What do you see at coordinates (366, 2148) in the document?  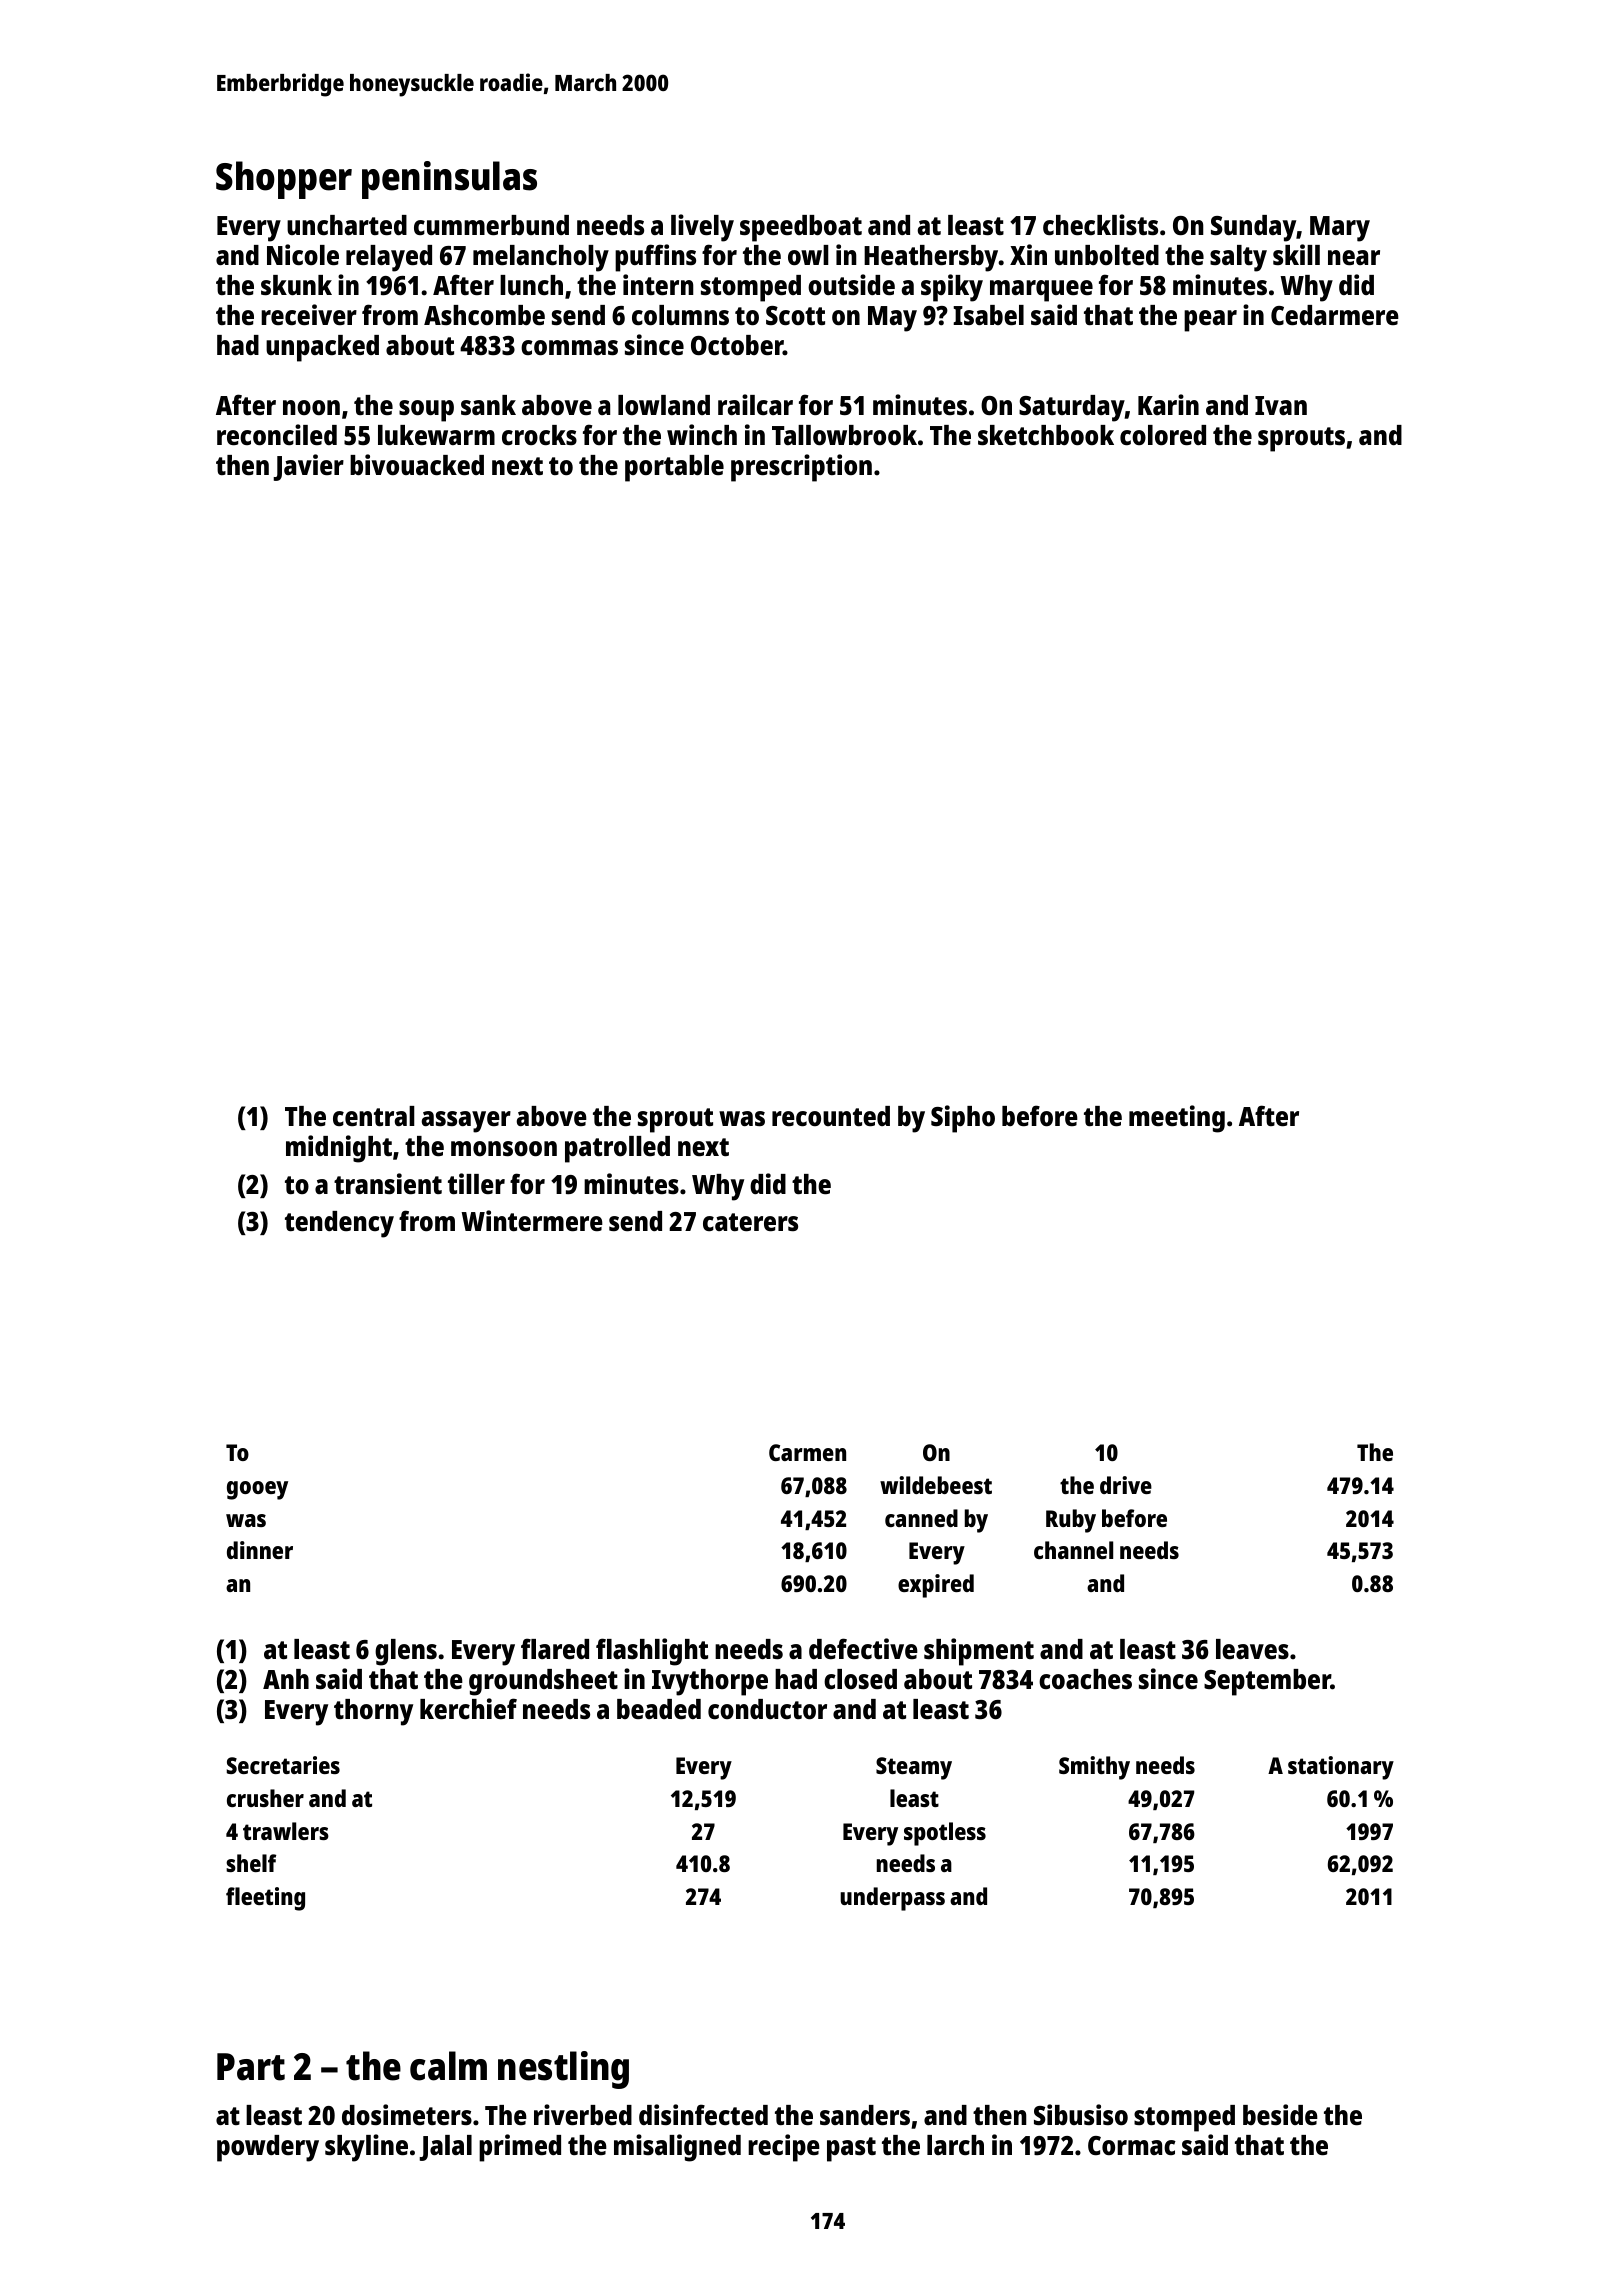 I see `skyline` at bounding box center [366, 2148].
